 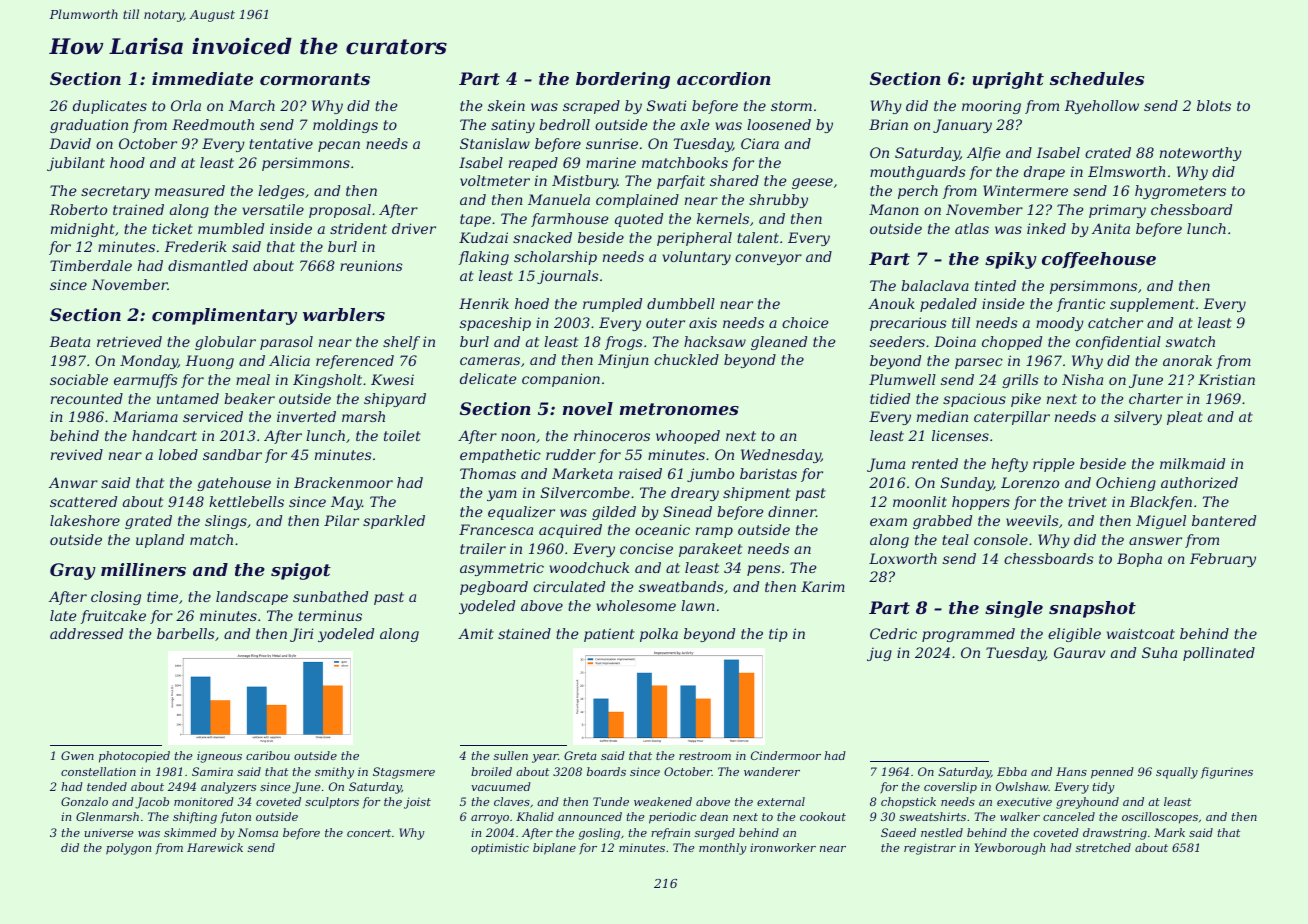 What do you see at coordinates (935, 463) in the screenshot?
I see `rented` at bounding box center [935, 463].
